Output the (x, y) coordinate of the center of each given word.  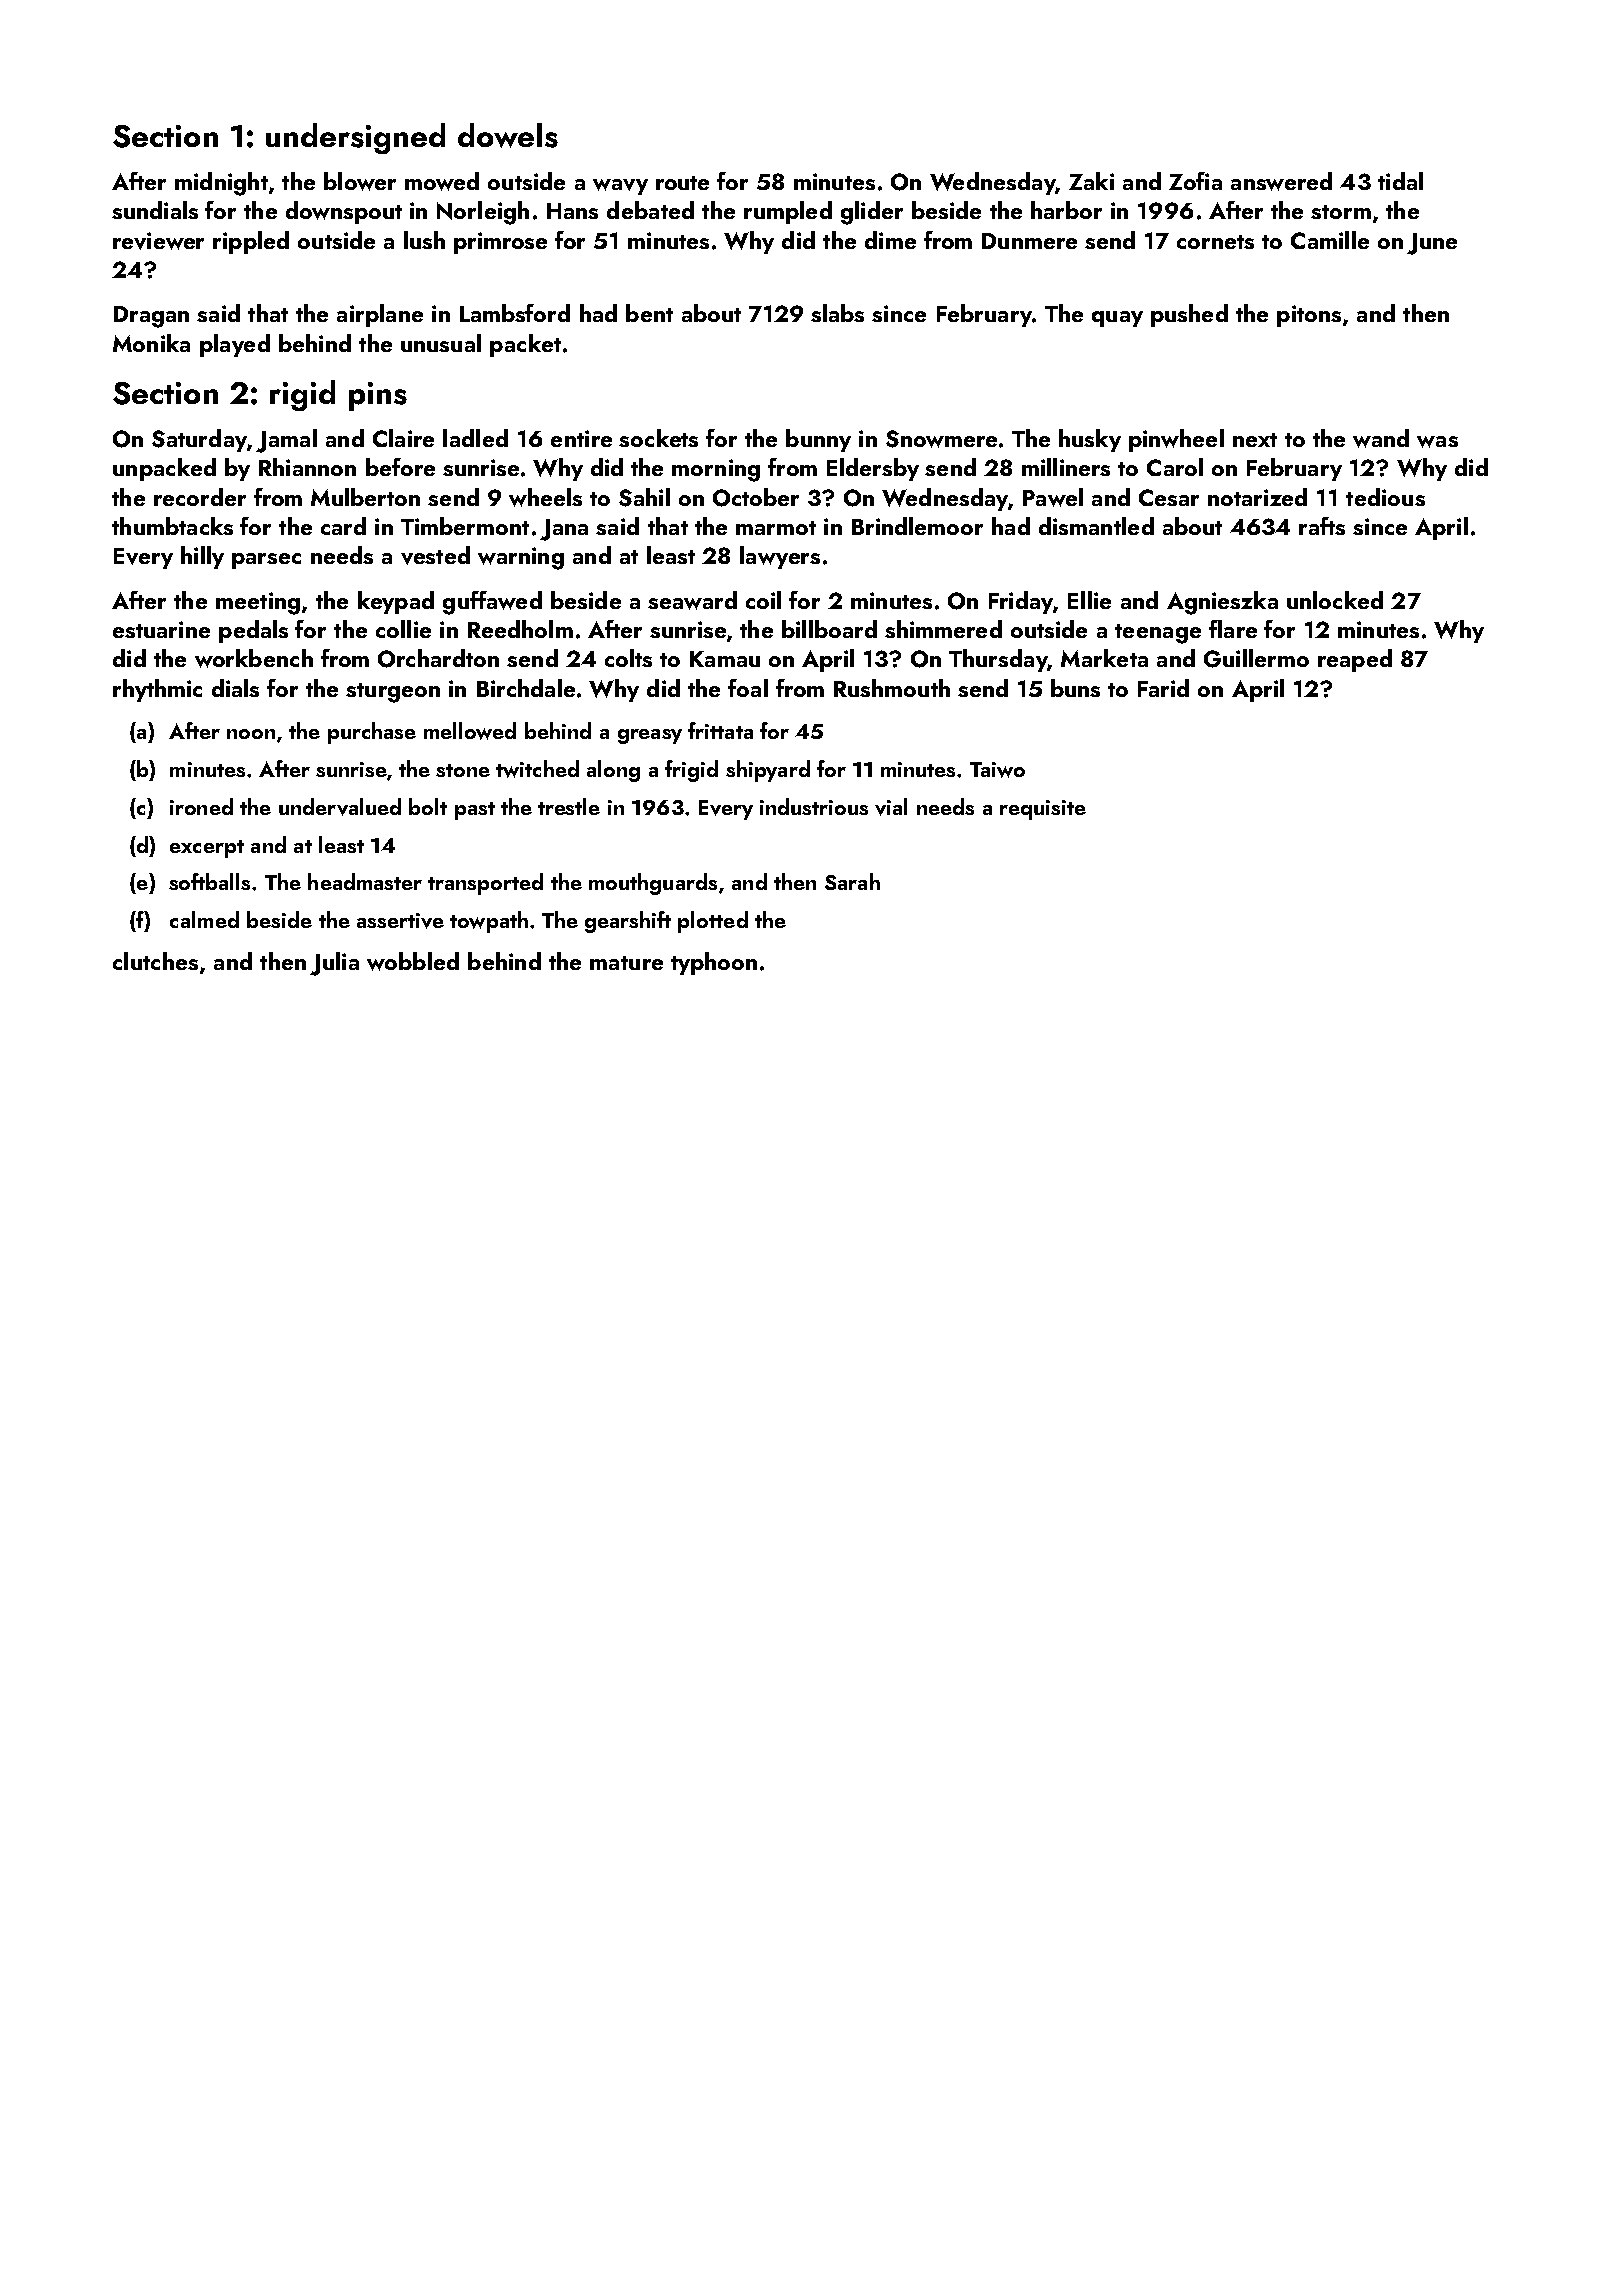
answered (1281, 181)
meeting (258, 603)
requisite (1043, 810)
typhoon (714, 963)
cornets (1215, 242)
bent (649, 313)
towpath (489, 922)
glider (872, 213)
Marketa (1104, 658)
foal (748, 688)
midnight (221, 184)
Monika (151, 343)
